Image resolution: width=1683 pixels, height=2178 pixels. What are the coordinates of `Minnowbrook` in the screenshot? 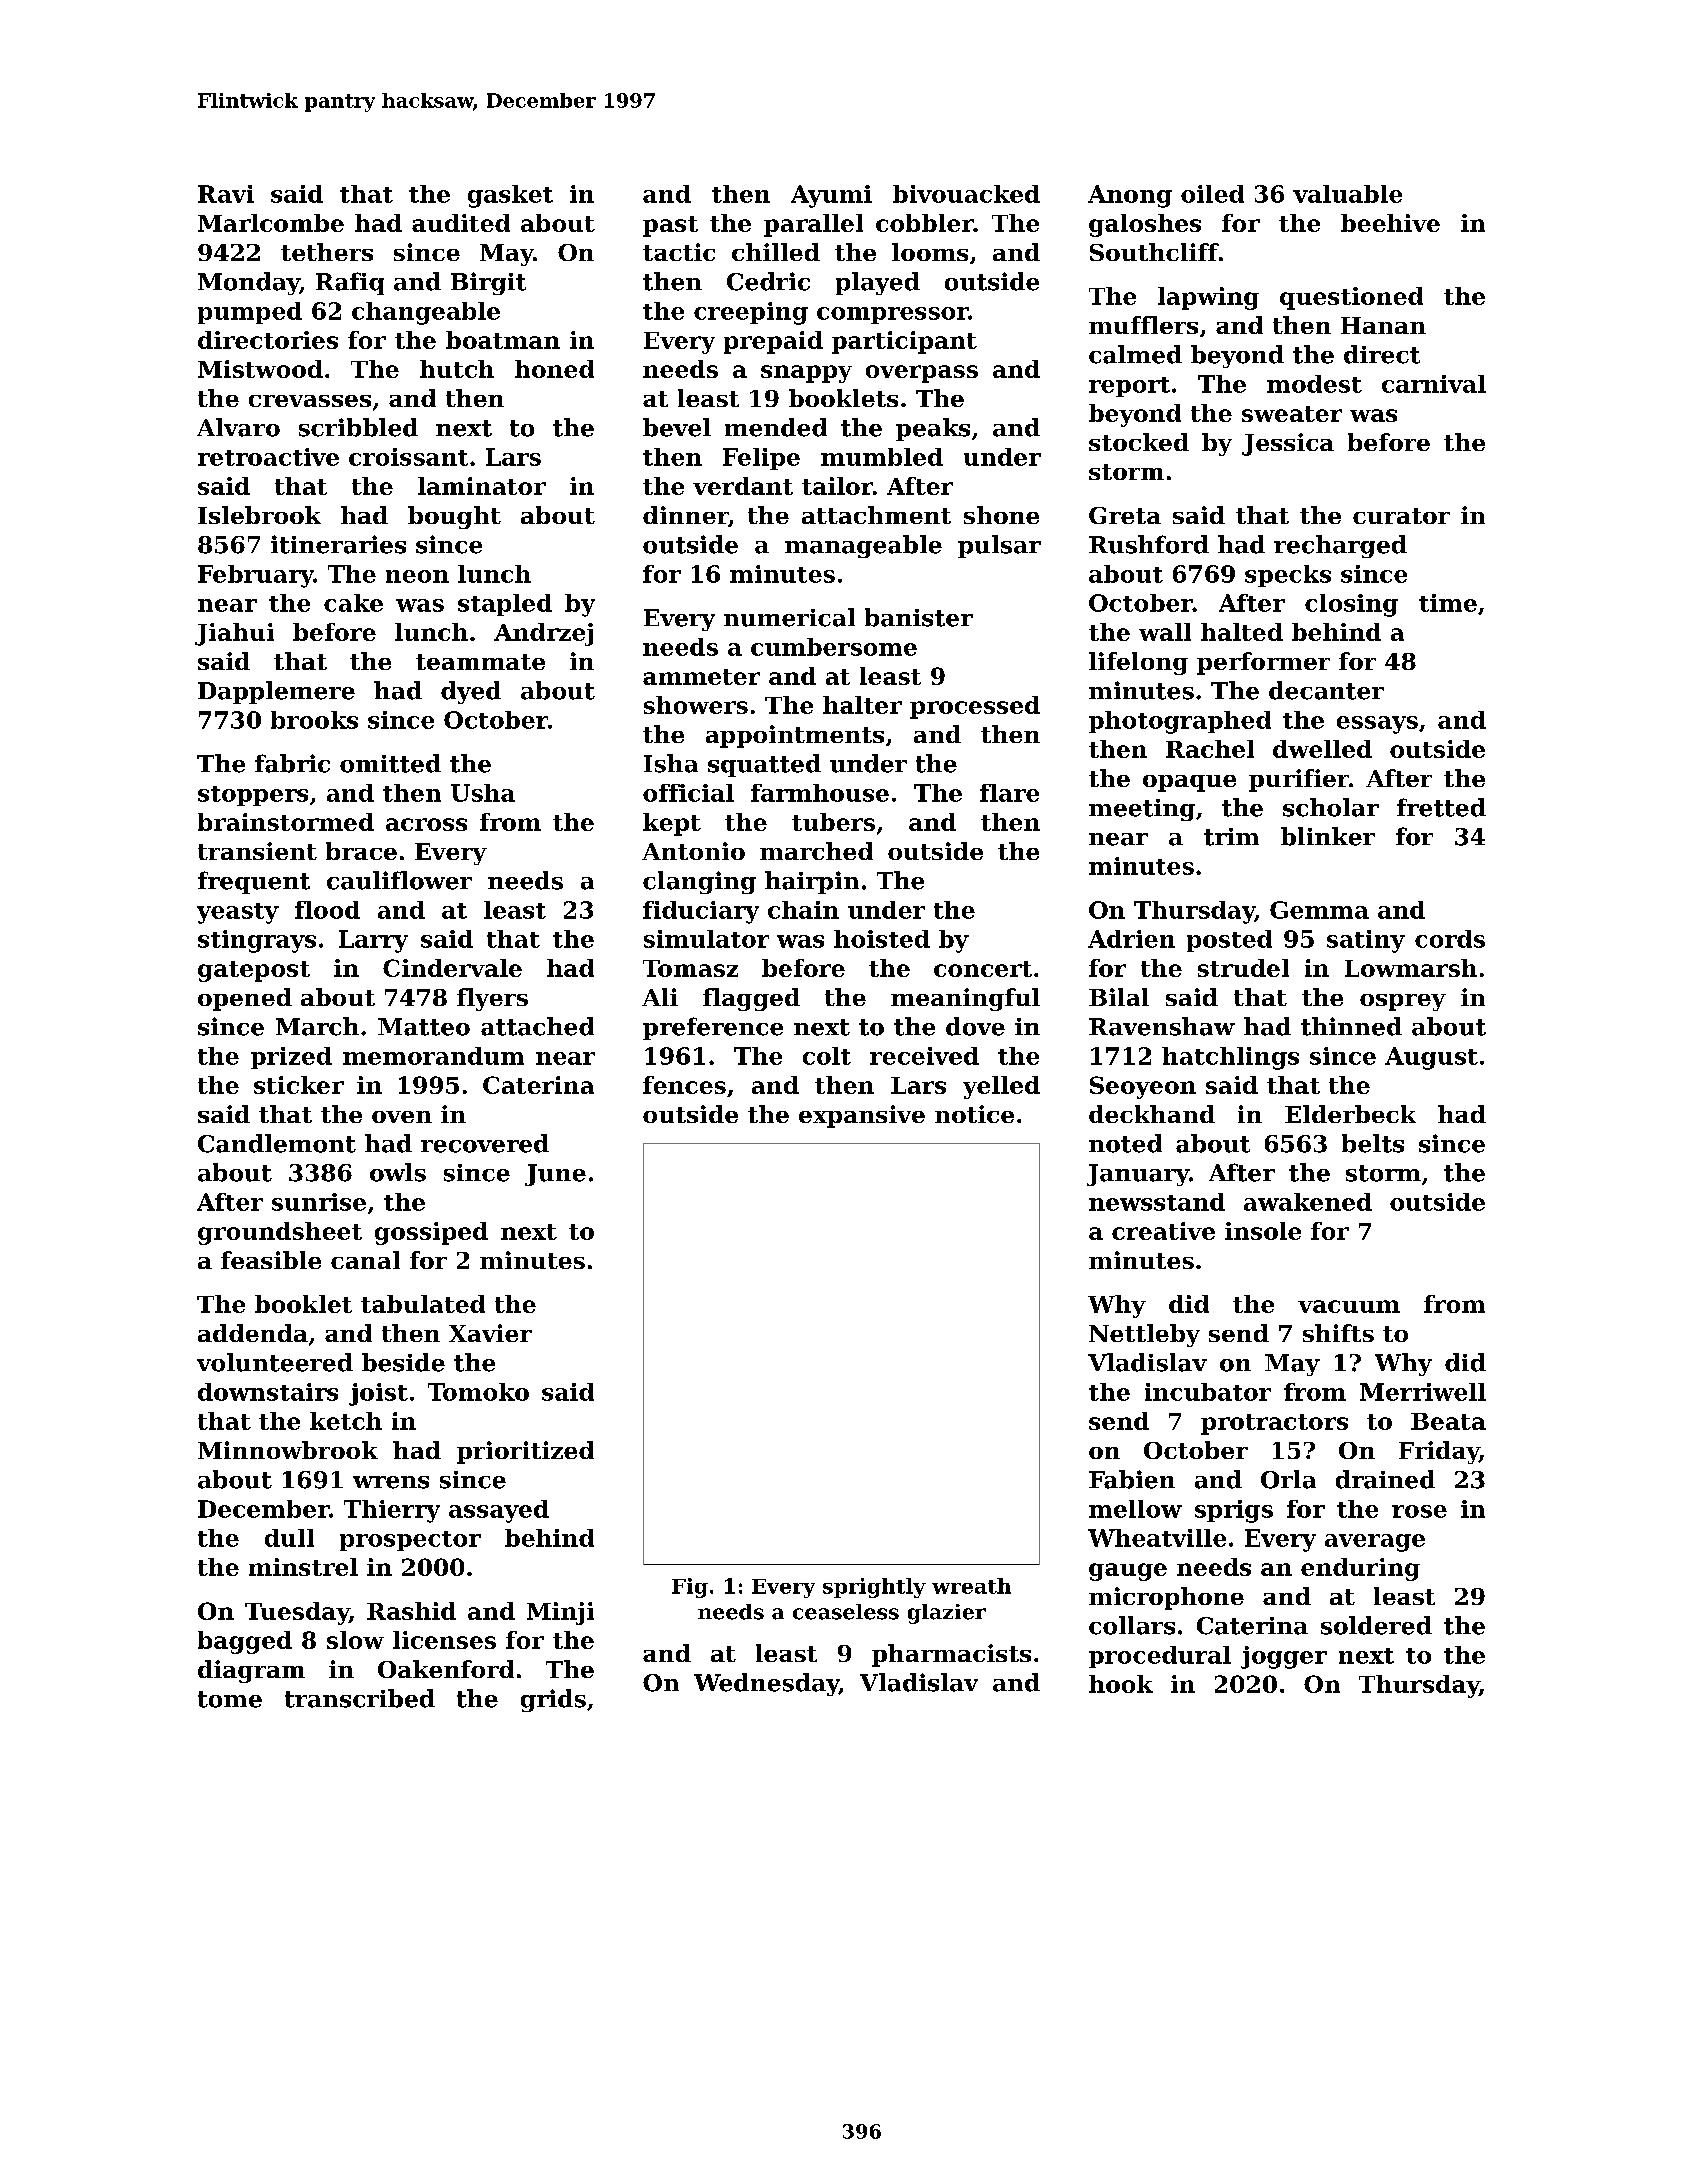 It's located at (288, 1450).
